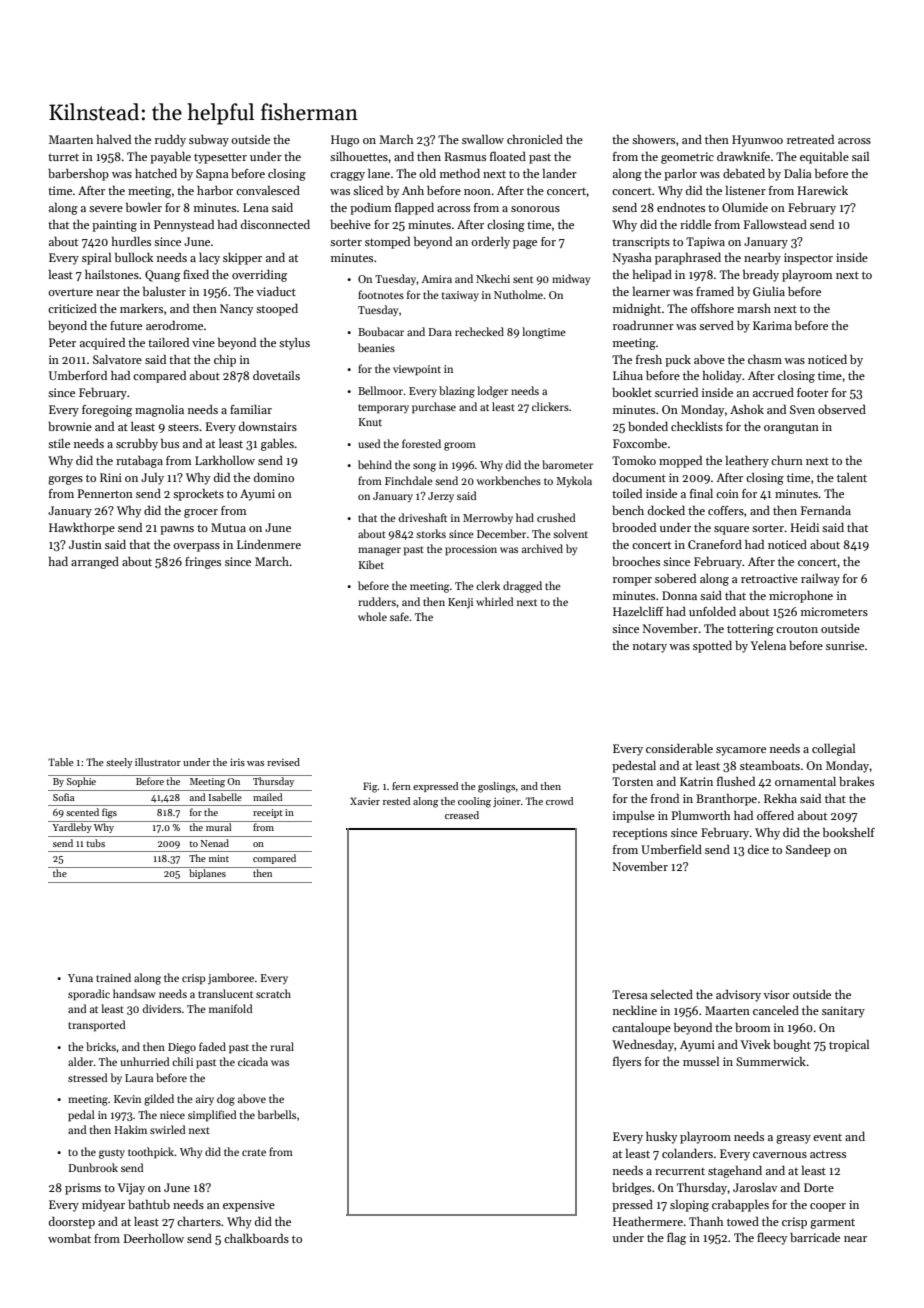 This screenshot has width=924, height=1308. I want to click on spiral, so click(96, 259).
